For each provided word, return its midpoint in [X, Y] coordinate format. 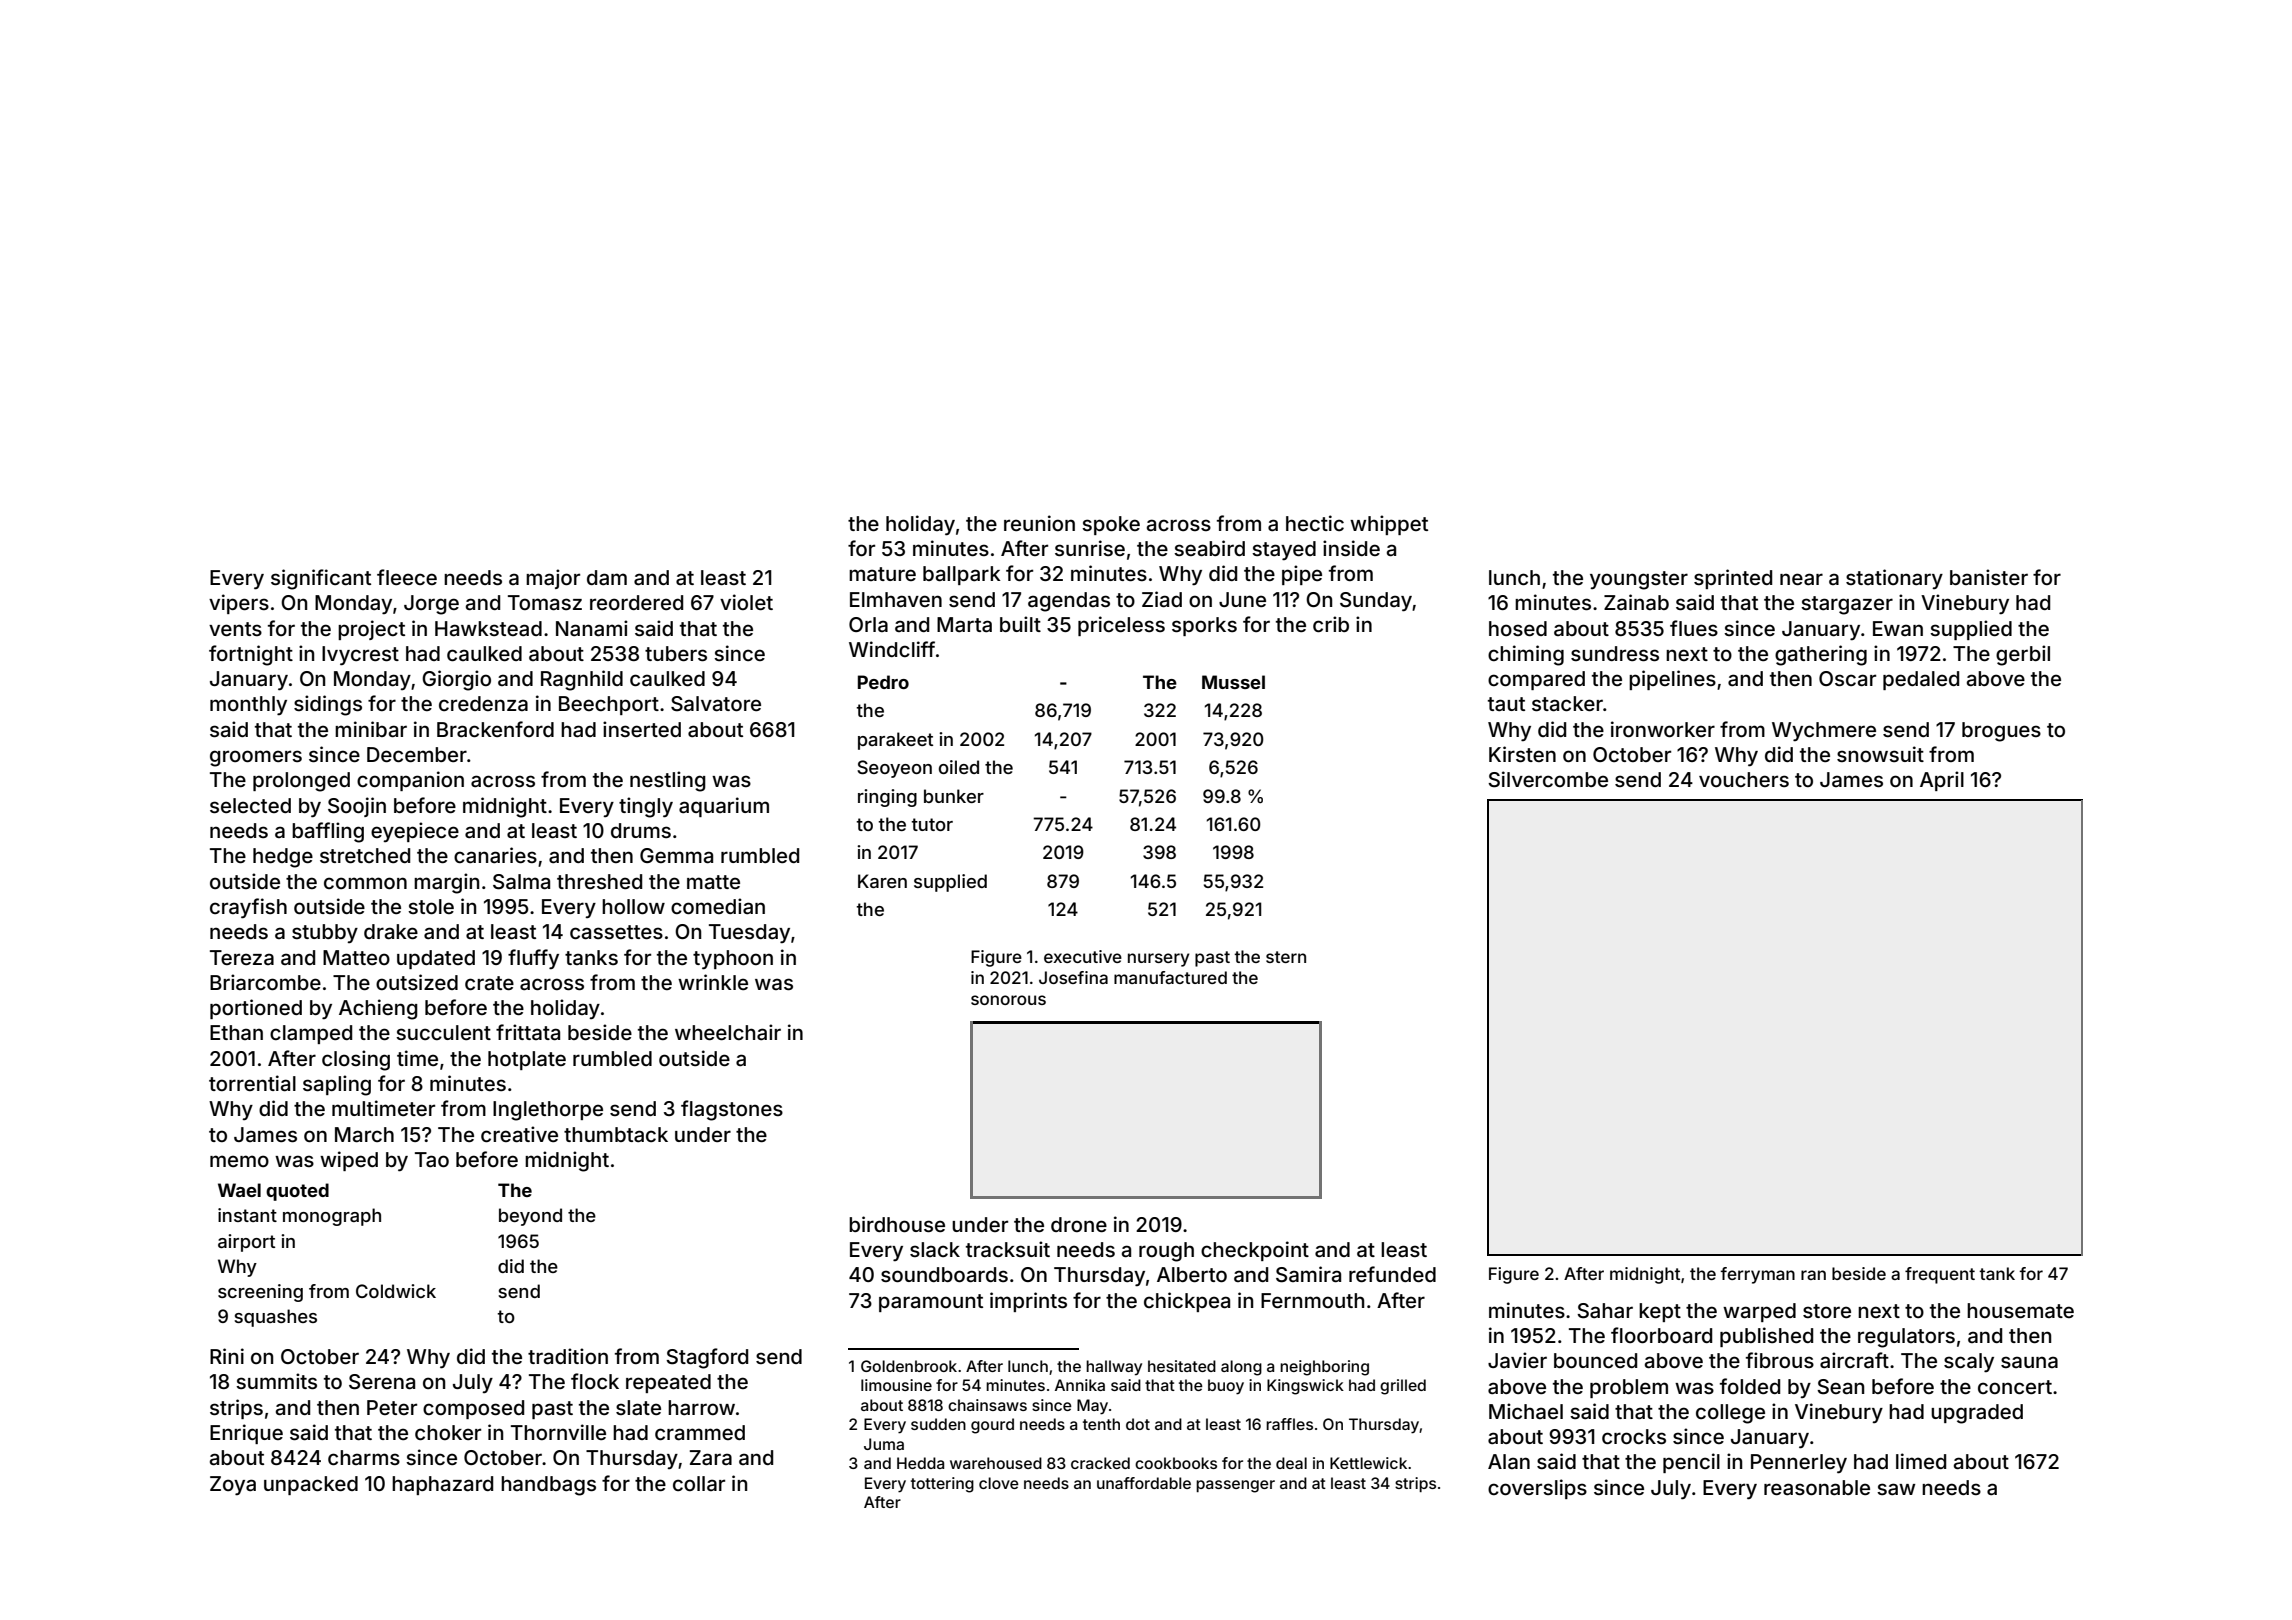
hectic [1315, 523]
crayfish [248, 908]
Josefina [1073, 977]
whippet [1389, 525]
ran [1813, 1275]
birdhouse [897, 1224]
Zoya [233, 1485]
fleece [407, 577]
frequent [1940, 1275]
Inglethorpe [548, 1111]
